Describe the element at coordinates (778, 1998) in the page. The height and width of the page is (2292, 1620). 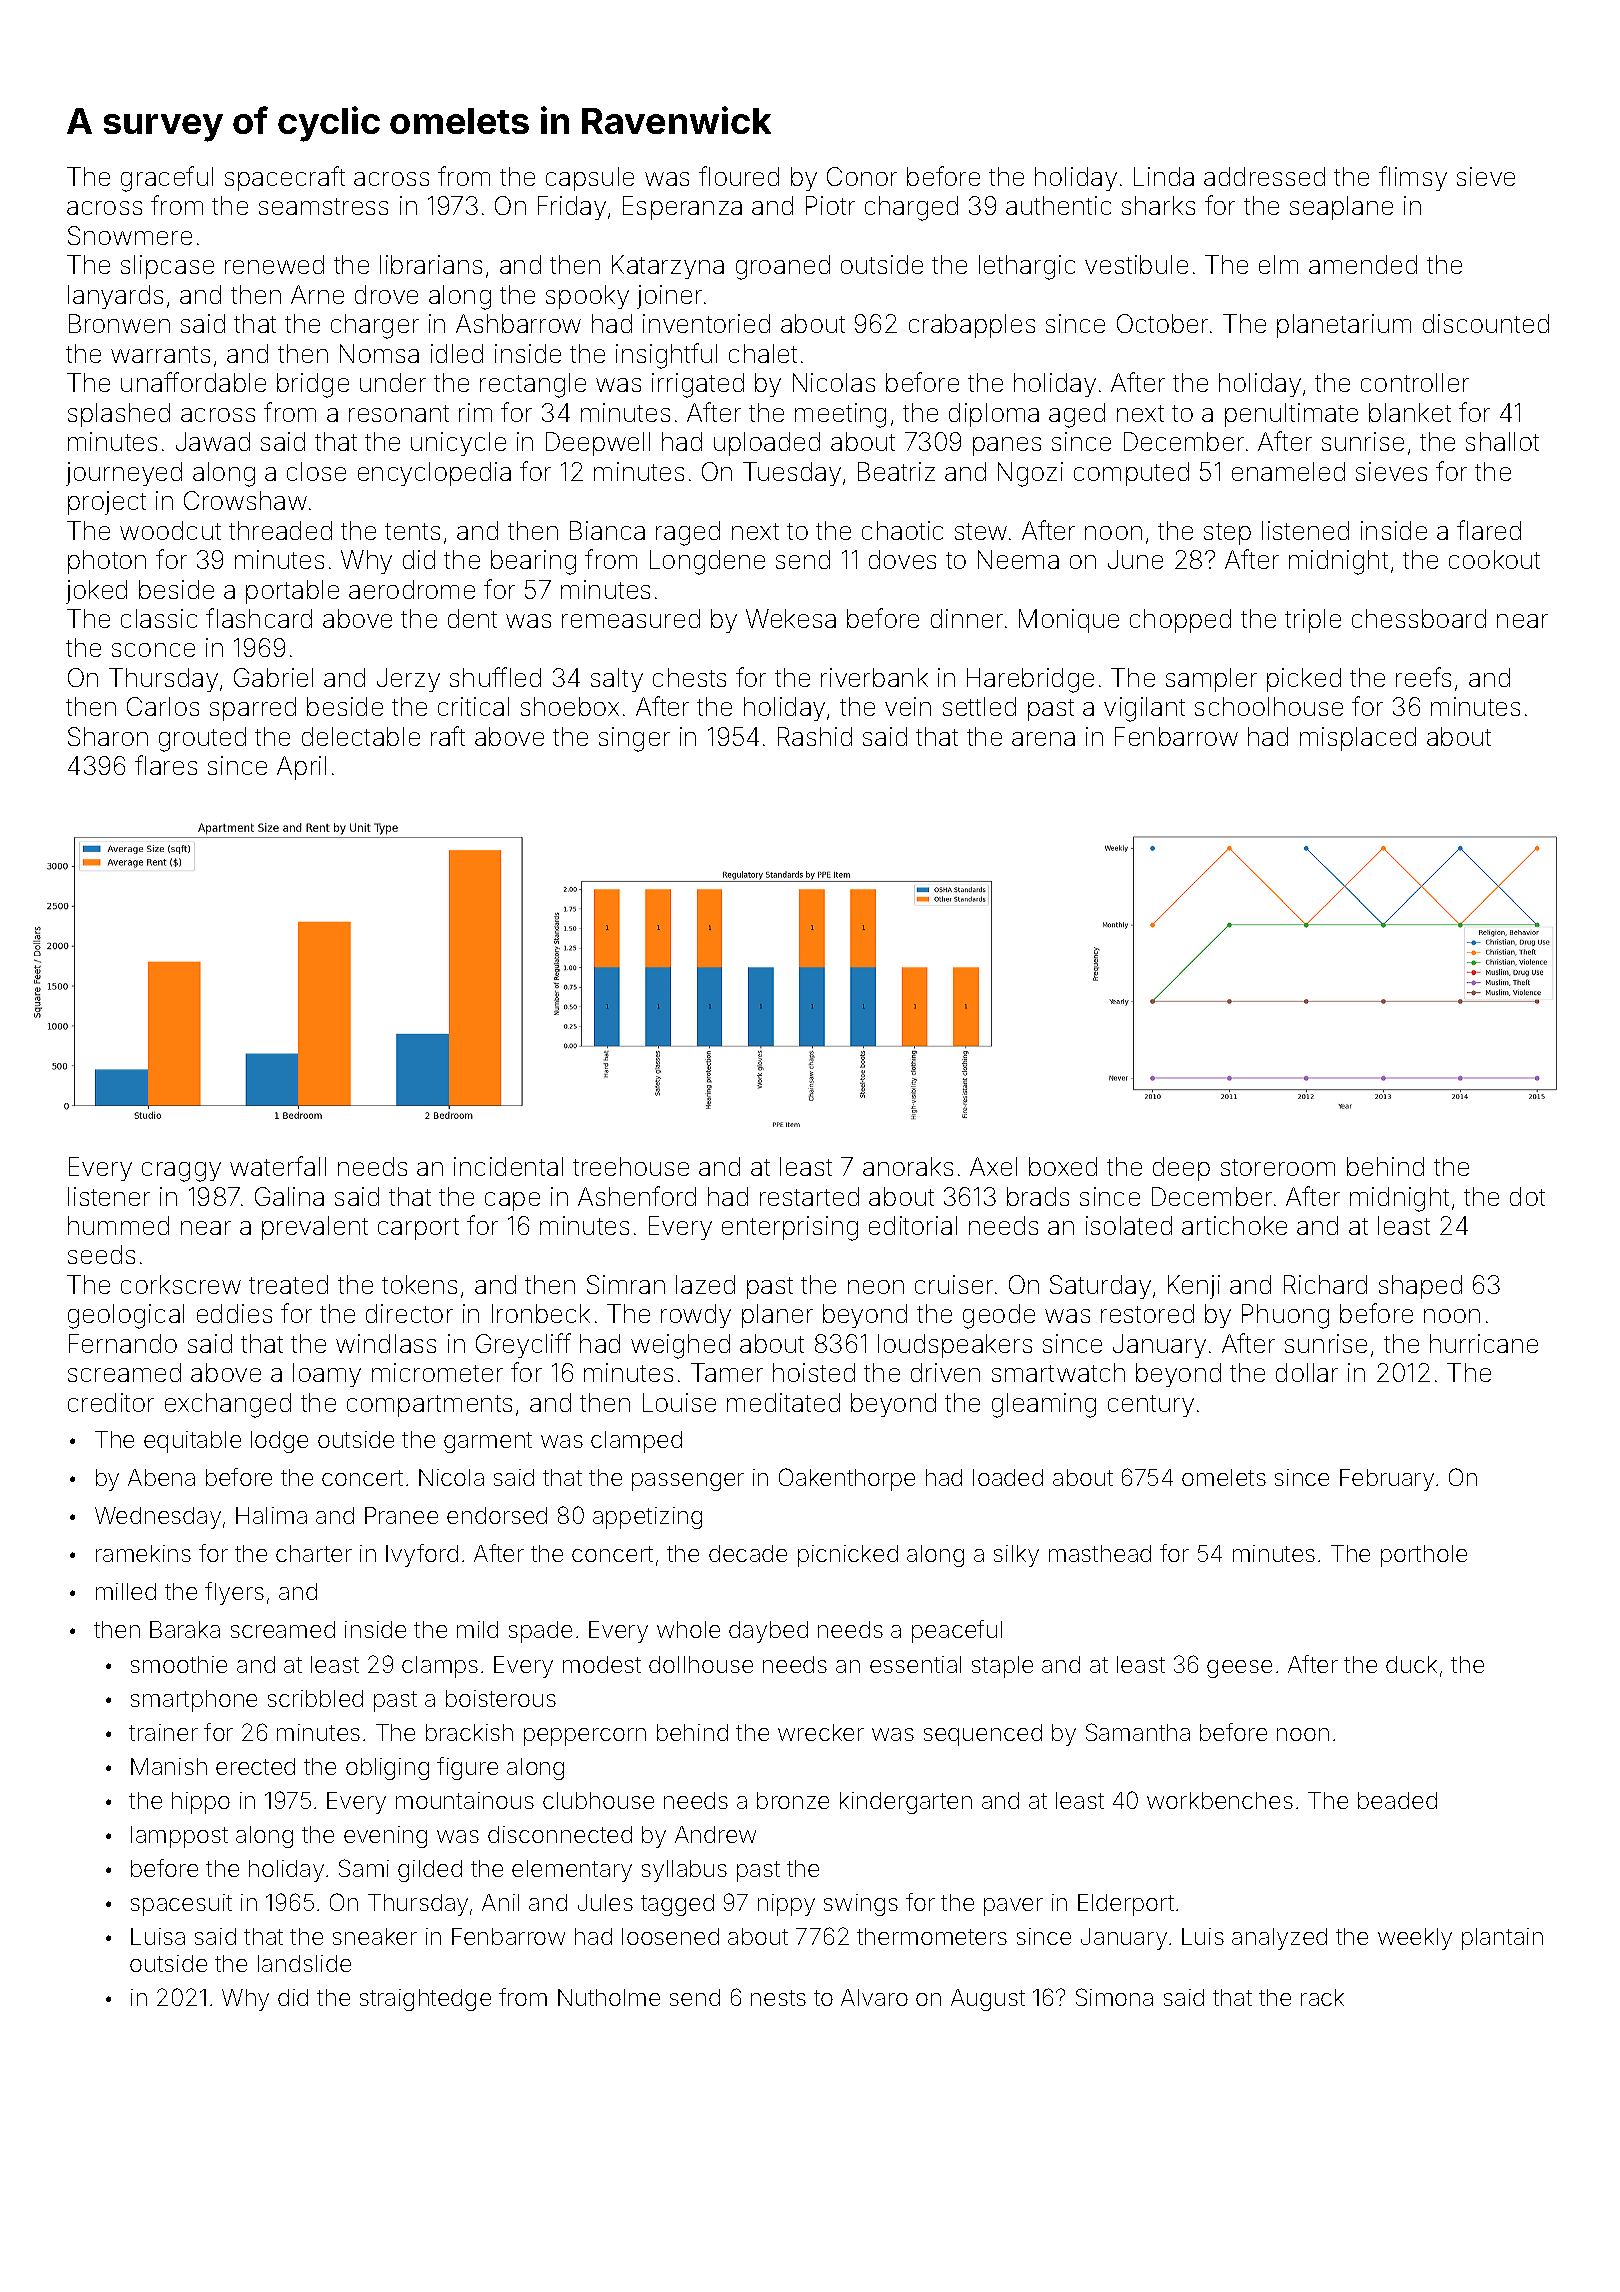
I see `nests` at that location.
